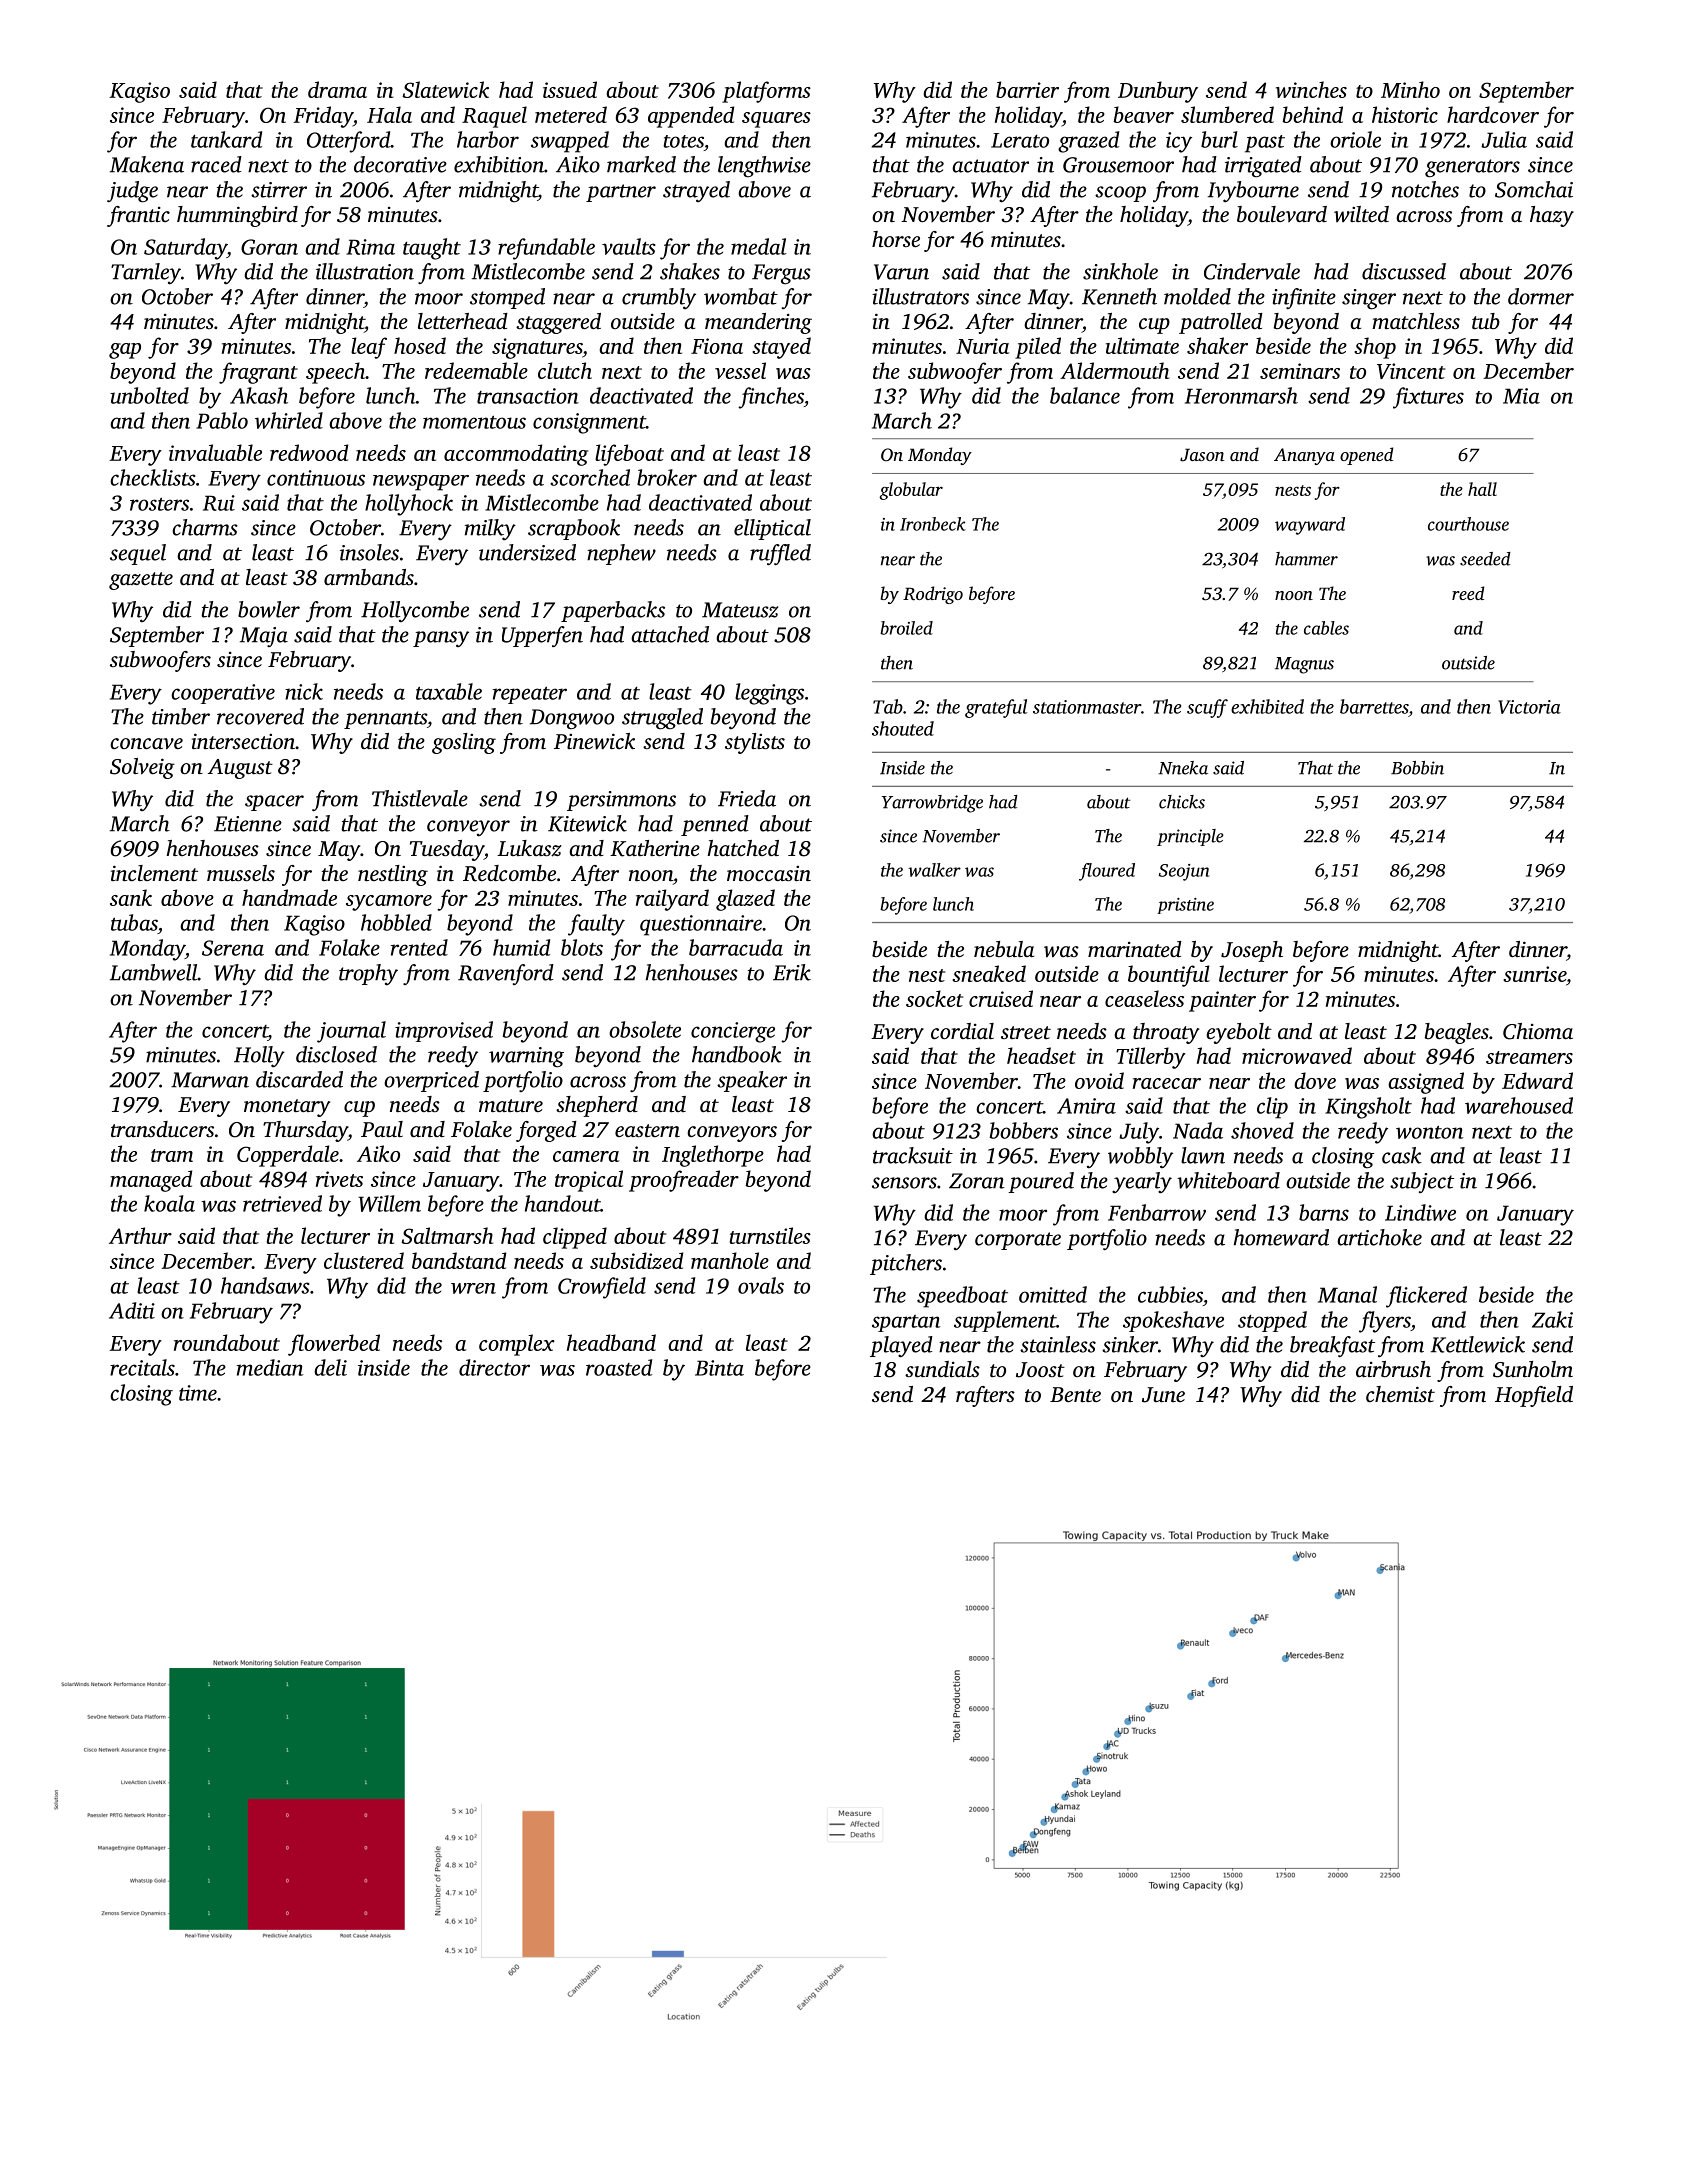 The image size is (1683, 2178). Describe the element at coordinates (932, 804) in the image. I see `Yarrowbridge` at that location.
